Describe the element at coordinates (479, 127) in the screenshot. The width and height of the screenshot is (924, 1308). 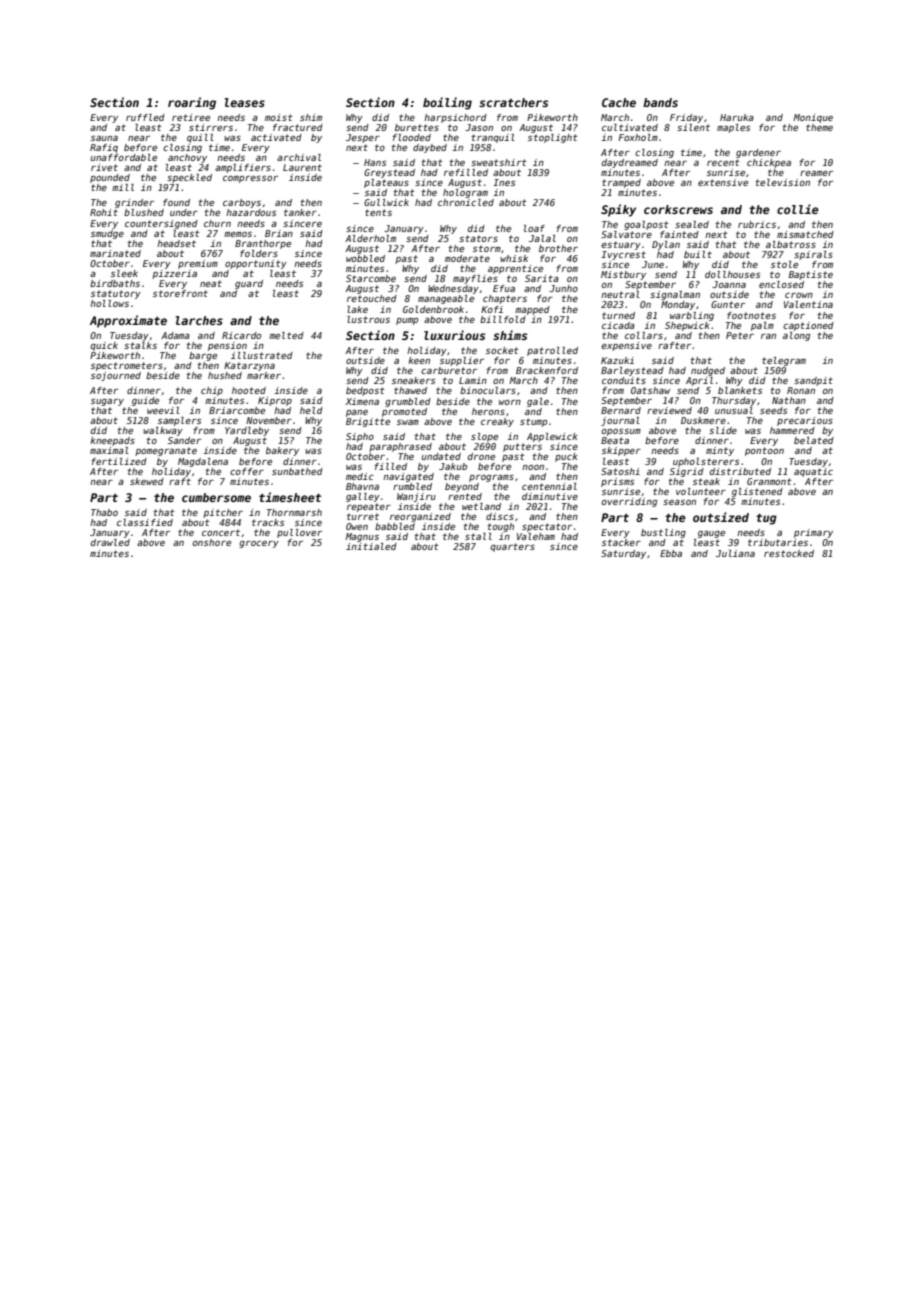
I see `Jason` at that location.
